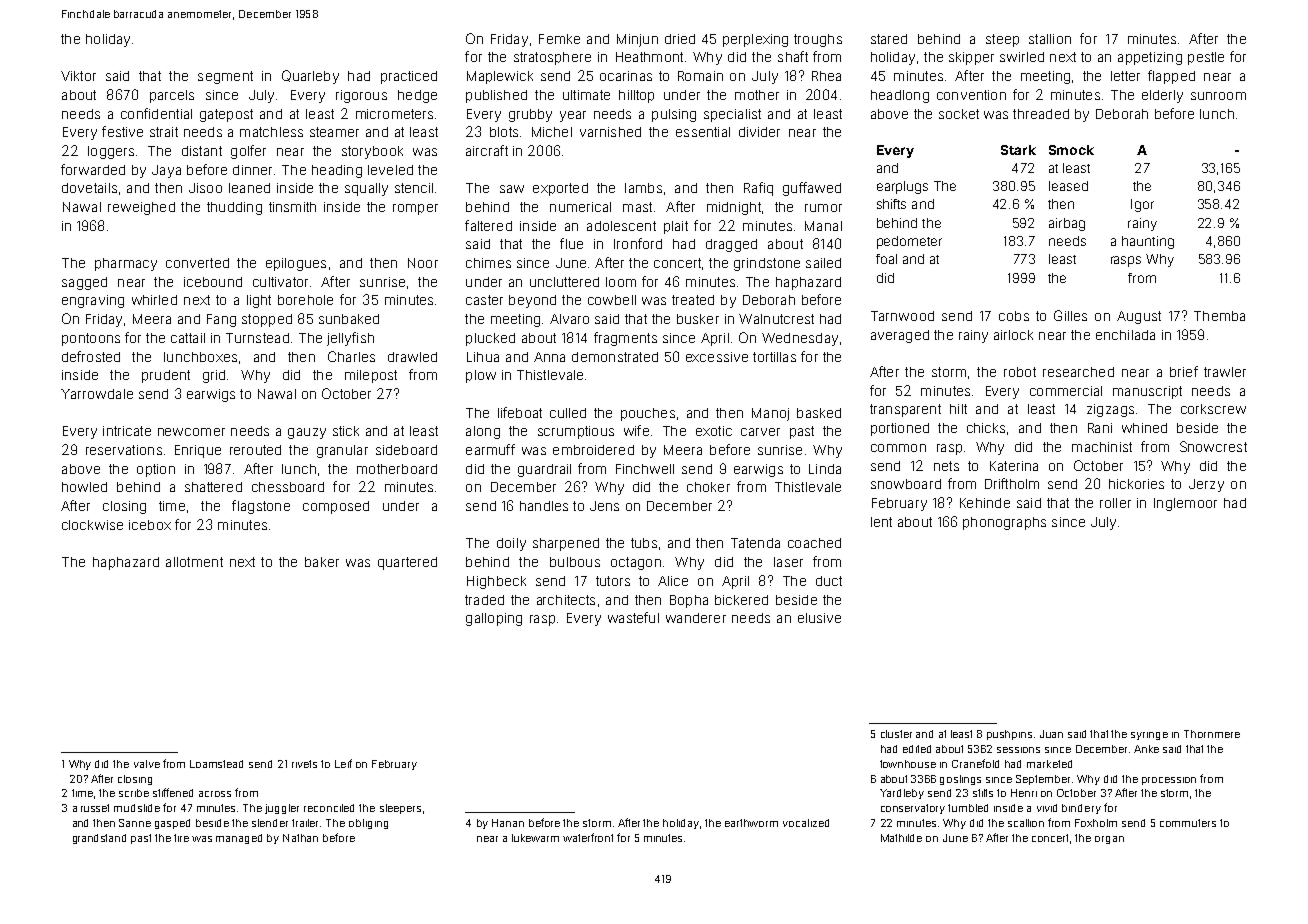  Describe the element at coordinates (127, 431) in the screenshot. I see `intricate` at that location.
